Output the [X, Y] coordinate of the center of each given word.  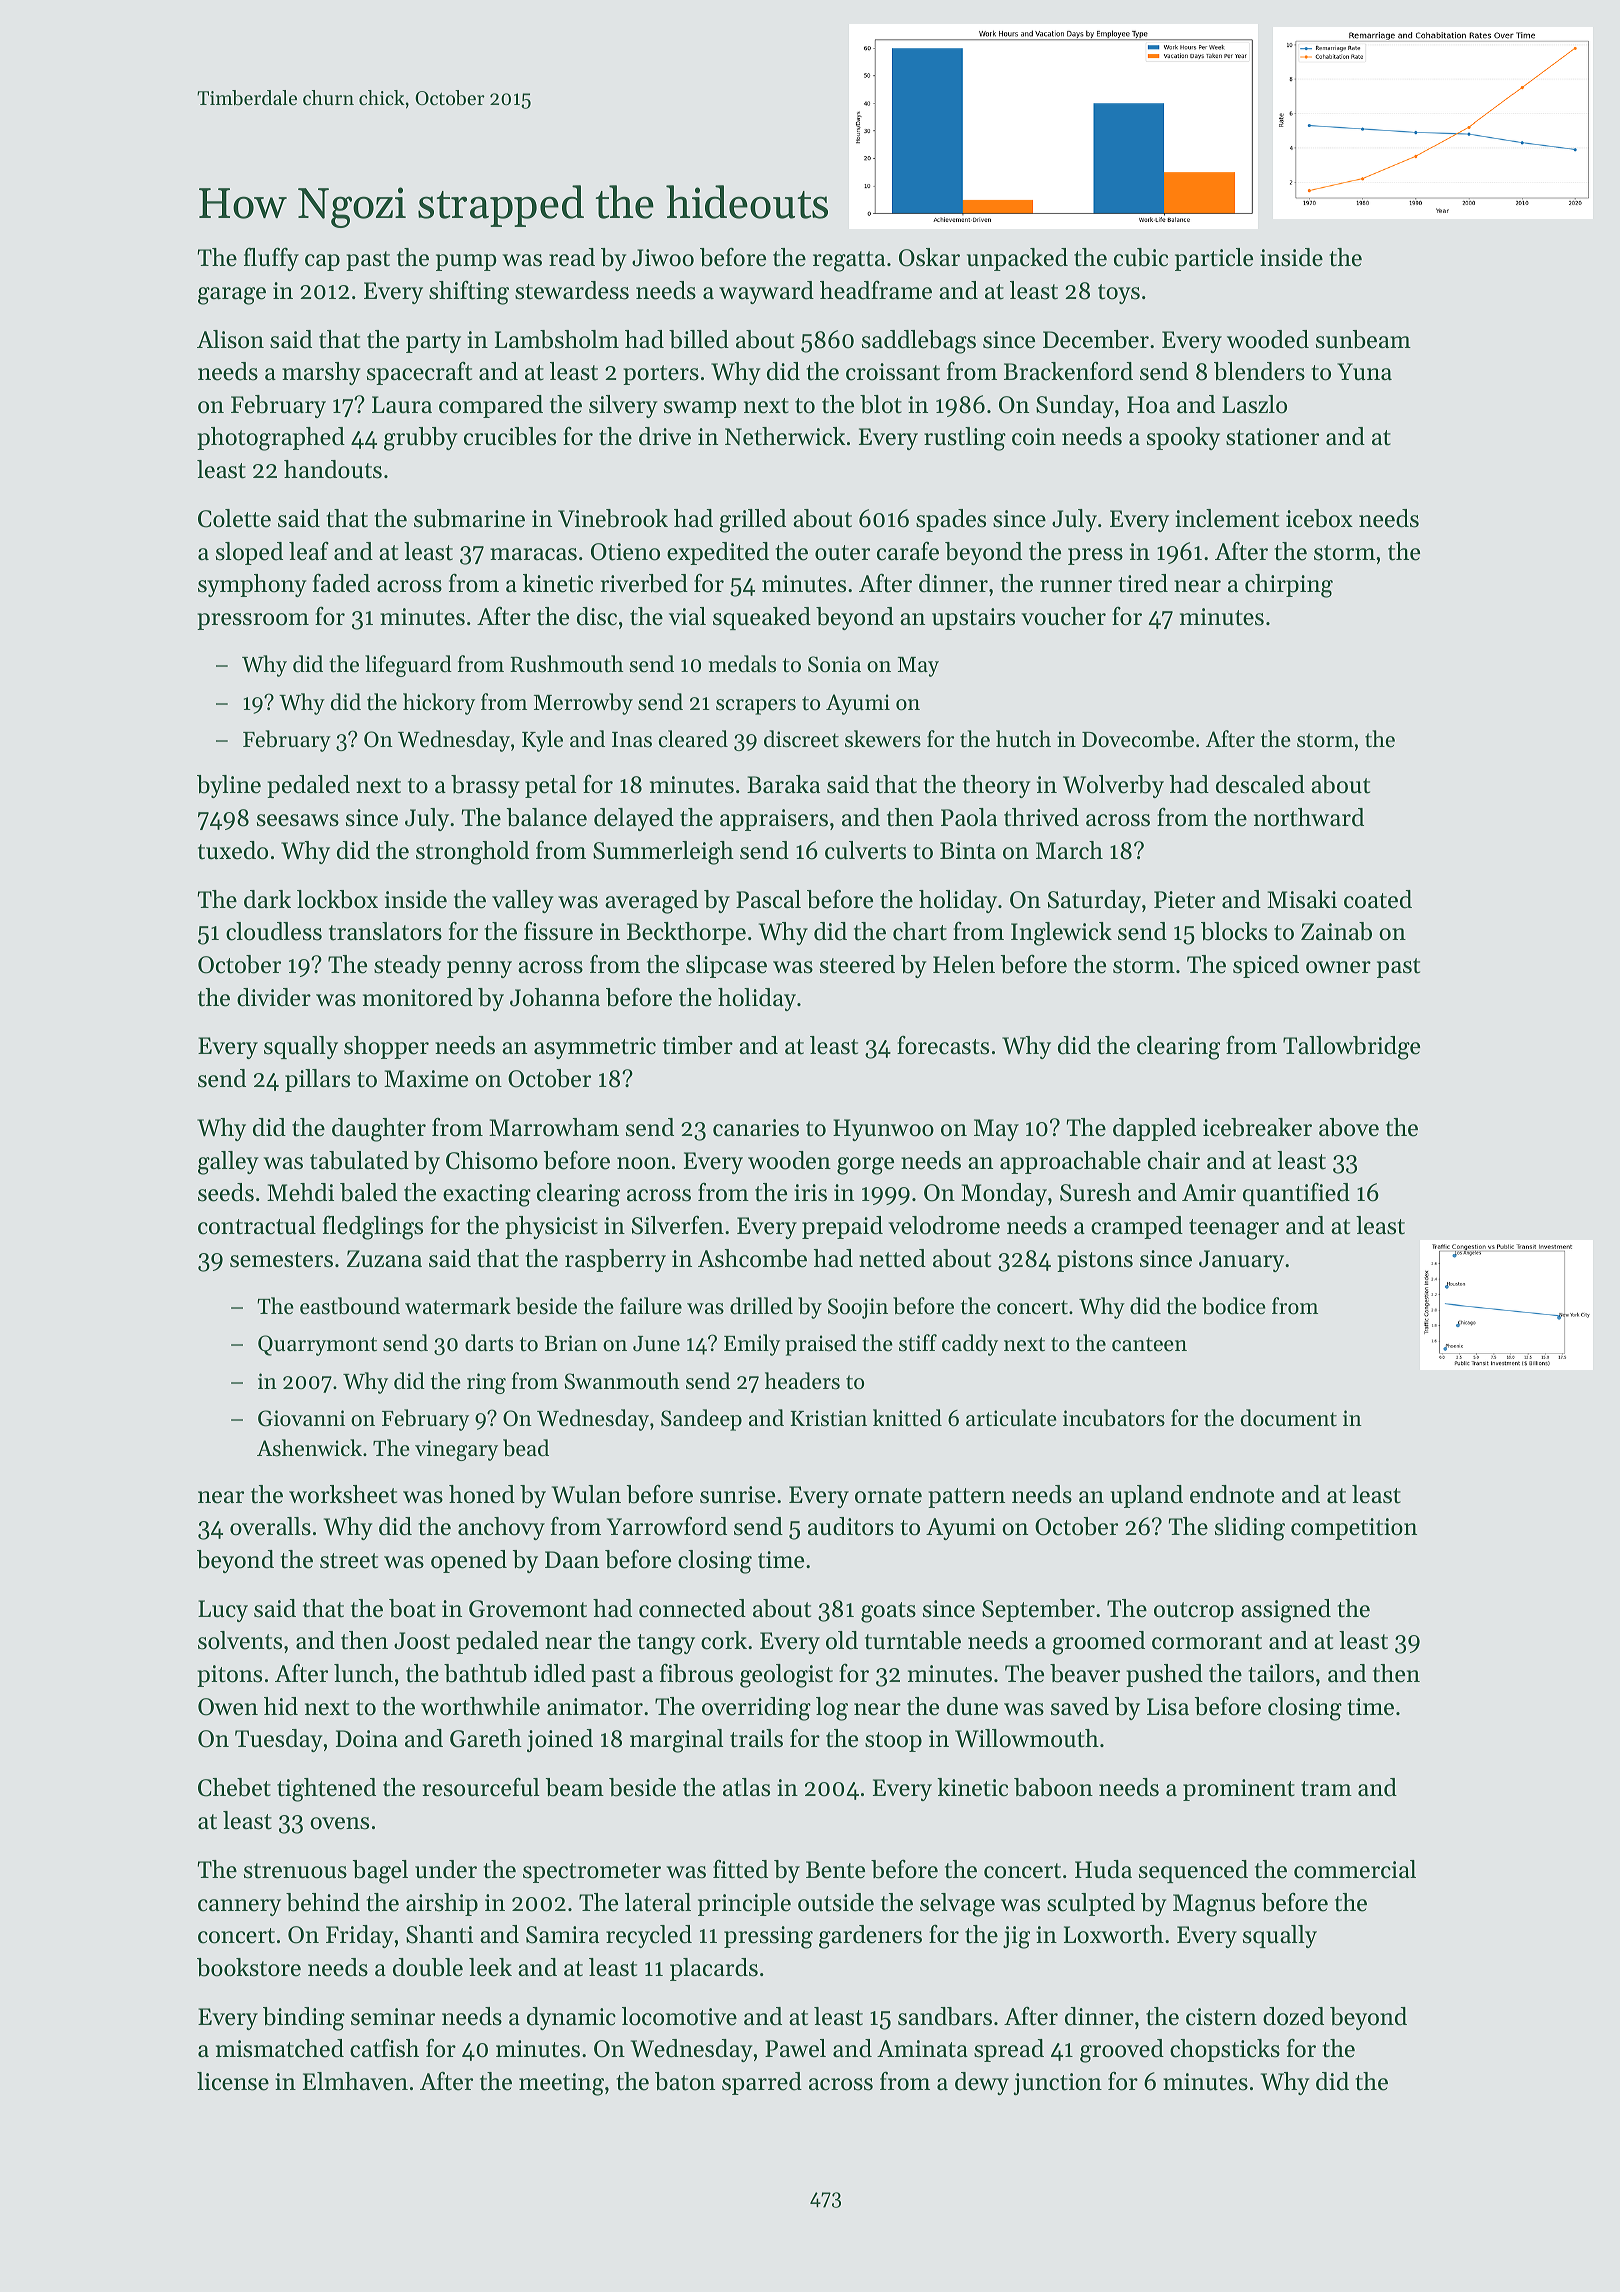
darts [489, 1343]
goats [888, 1612]
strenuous [295, 1871]
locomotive [679, 2016]
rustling [965, 439]
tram [1326, 1789]
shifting [469, 292]
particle [1214, 259]
